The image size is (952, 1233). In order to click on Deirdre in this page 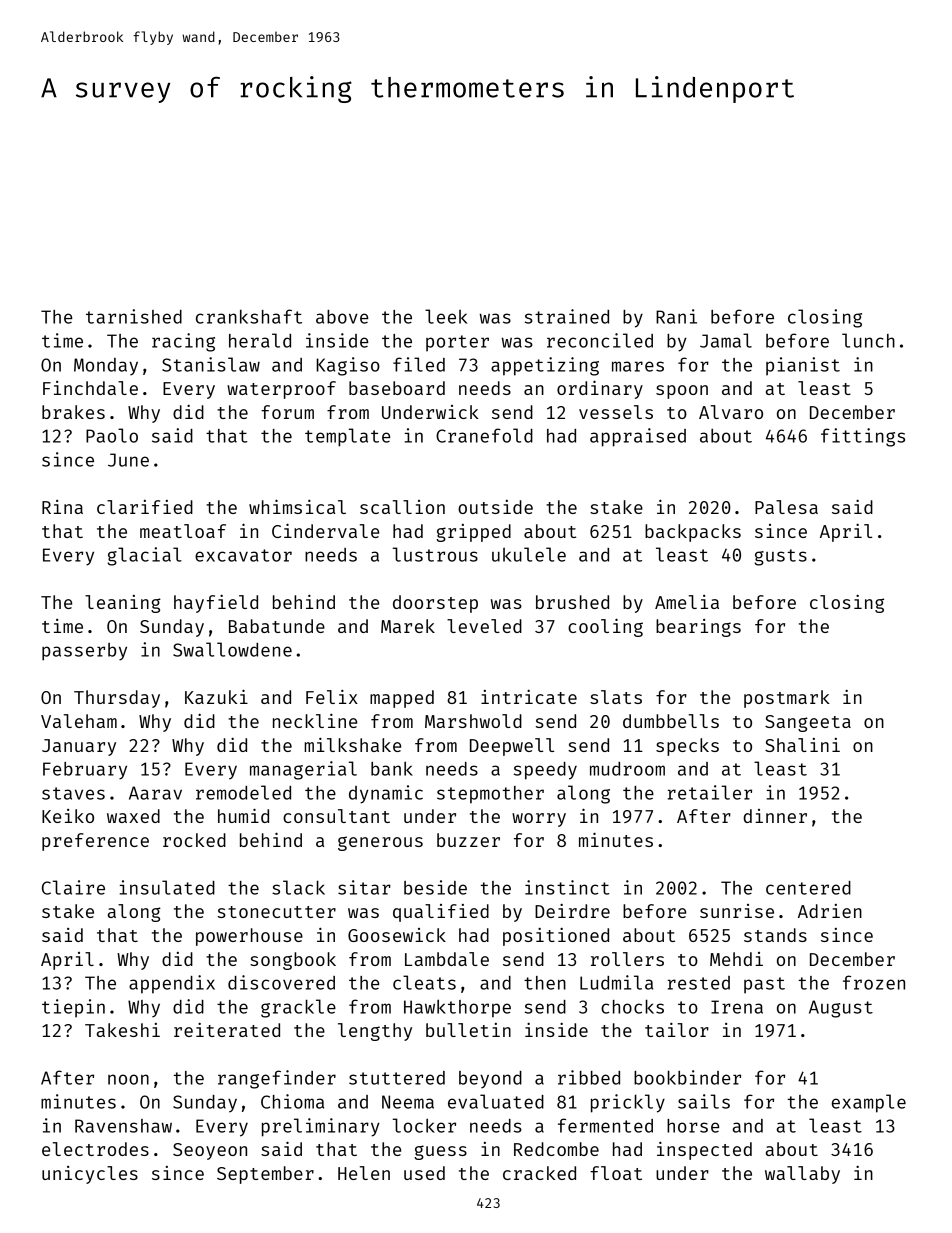, I will do `click(572, 911)`.
